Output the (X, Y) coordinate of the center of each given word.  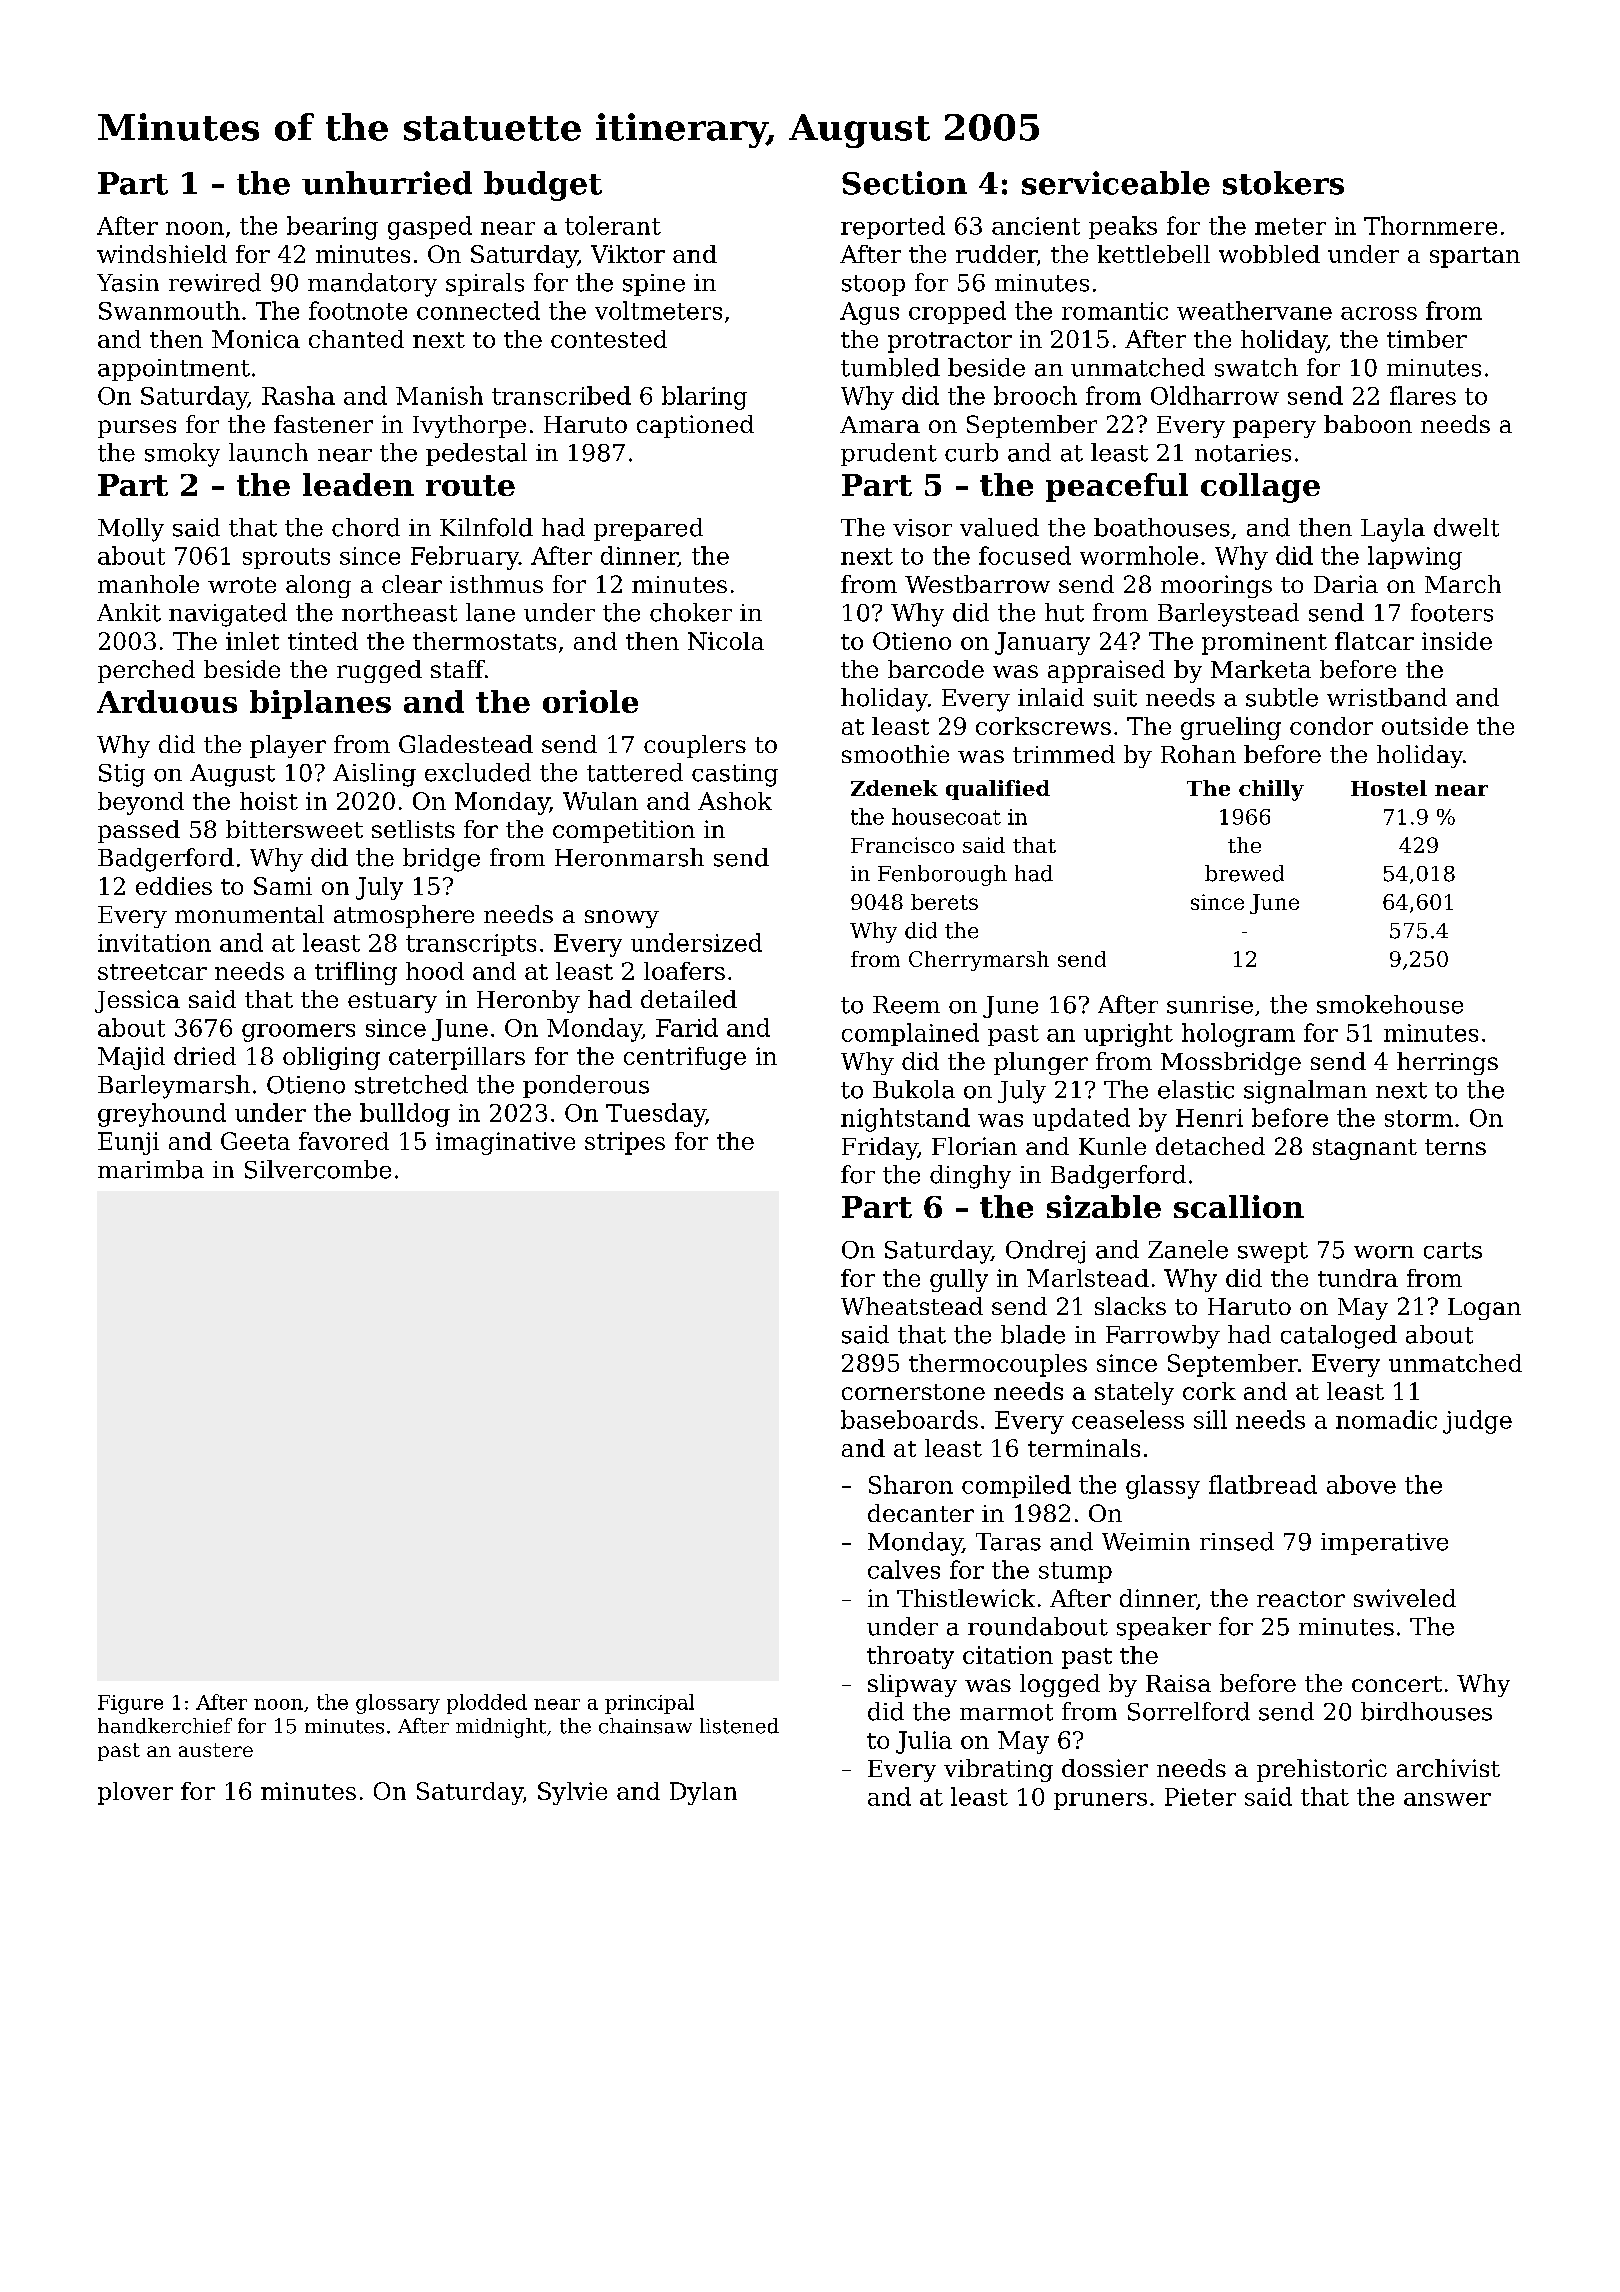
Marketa (1261, 669)
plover (135, 1793)
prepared (648, 529)
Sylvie (572, 1793)
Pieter (1200, 1797)
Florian (974, 1146)
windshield (162, 254)
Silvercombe (318, 1169)
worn (1384, 1252)
